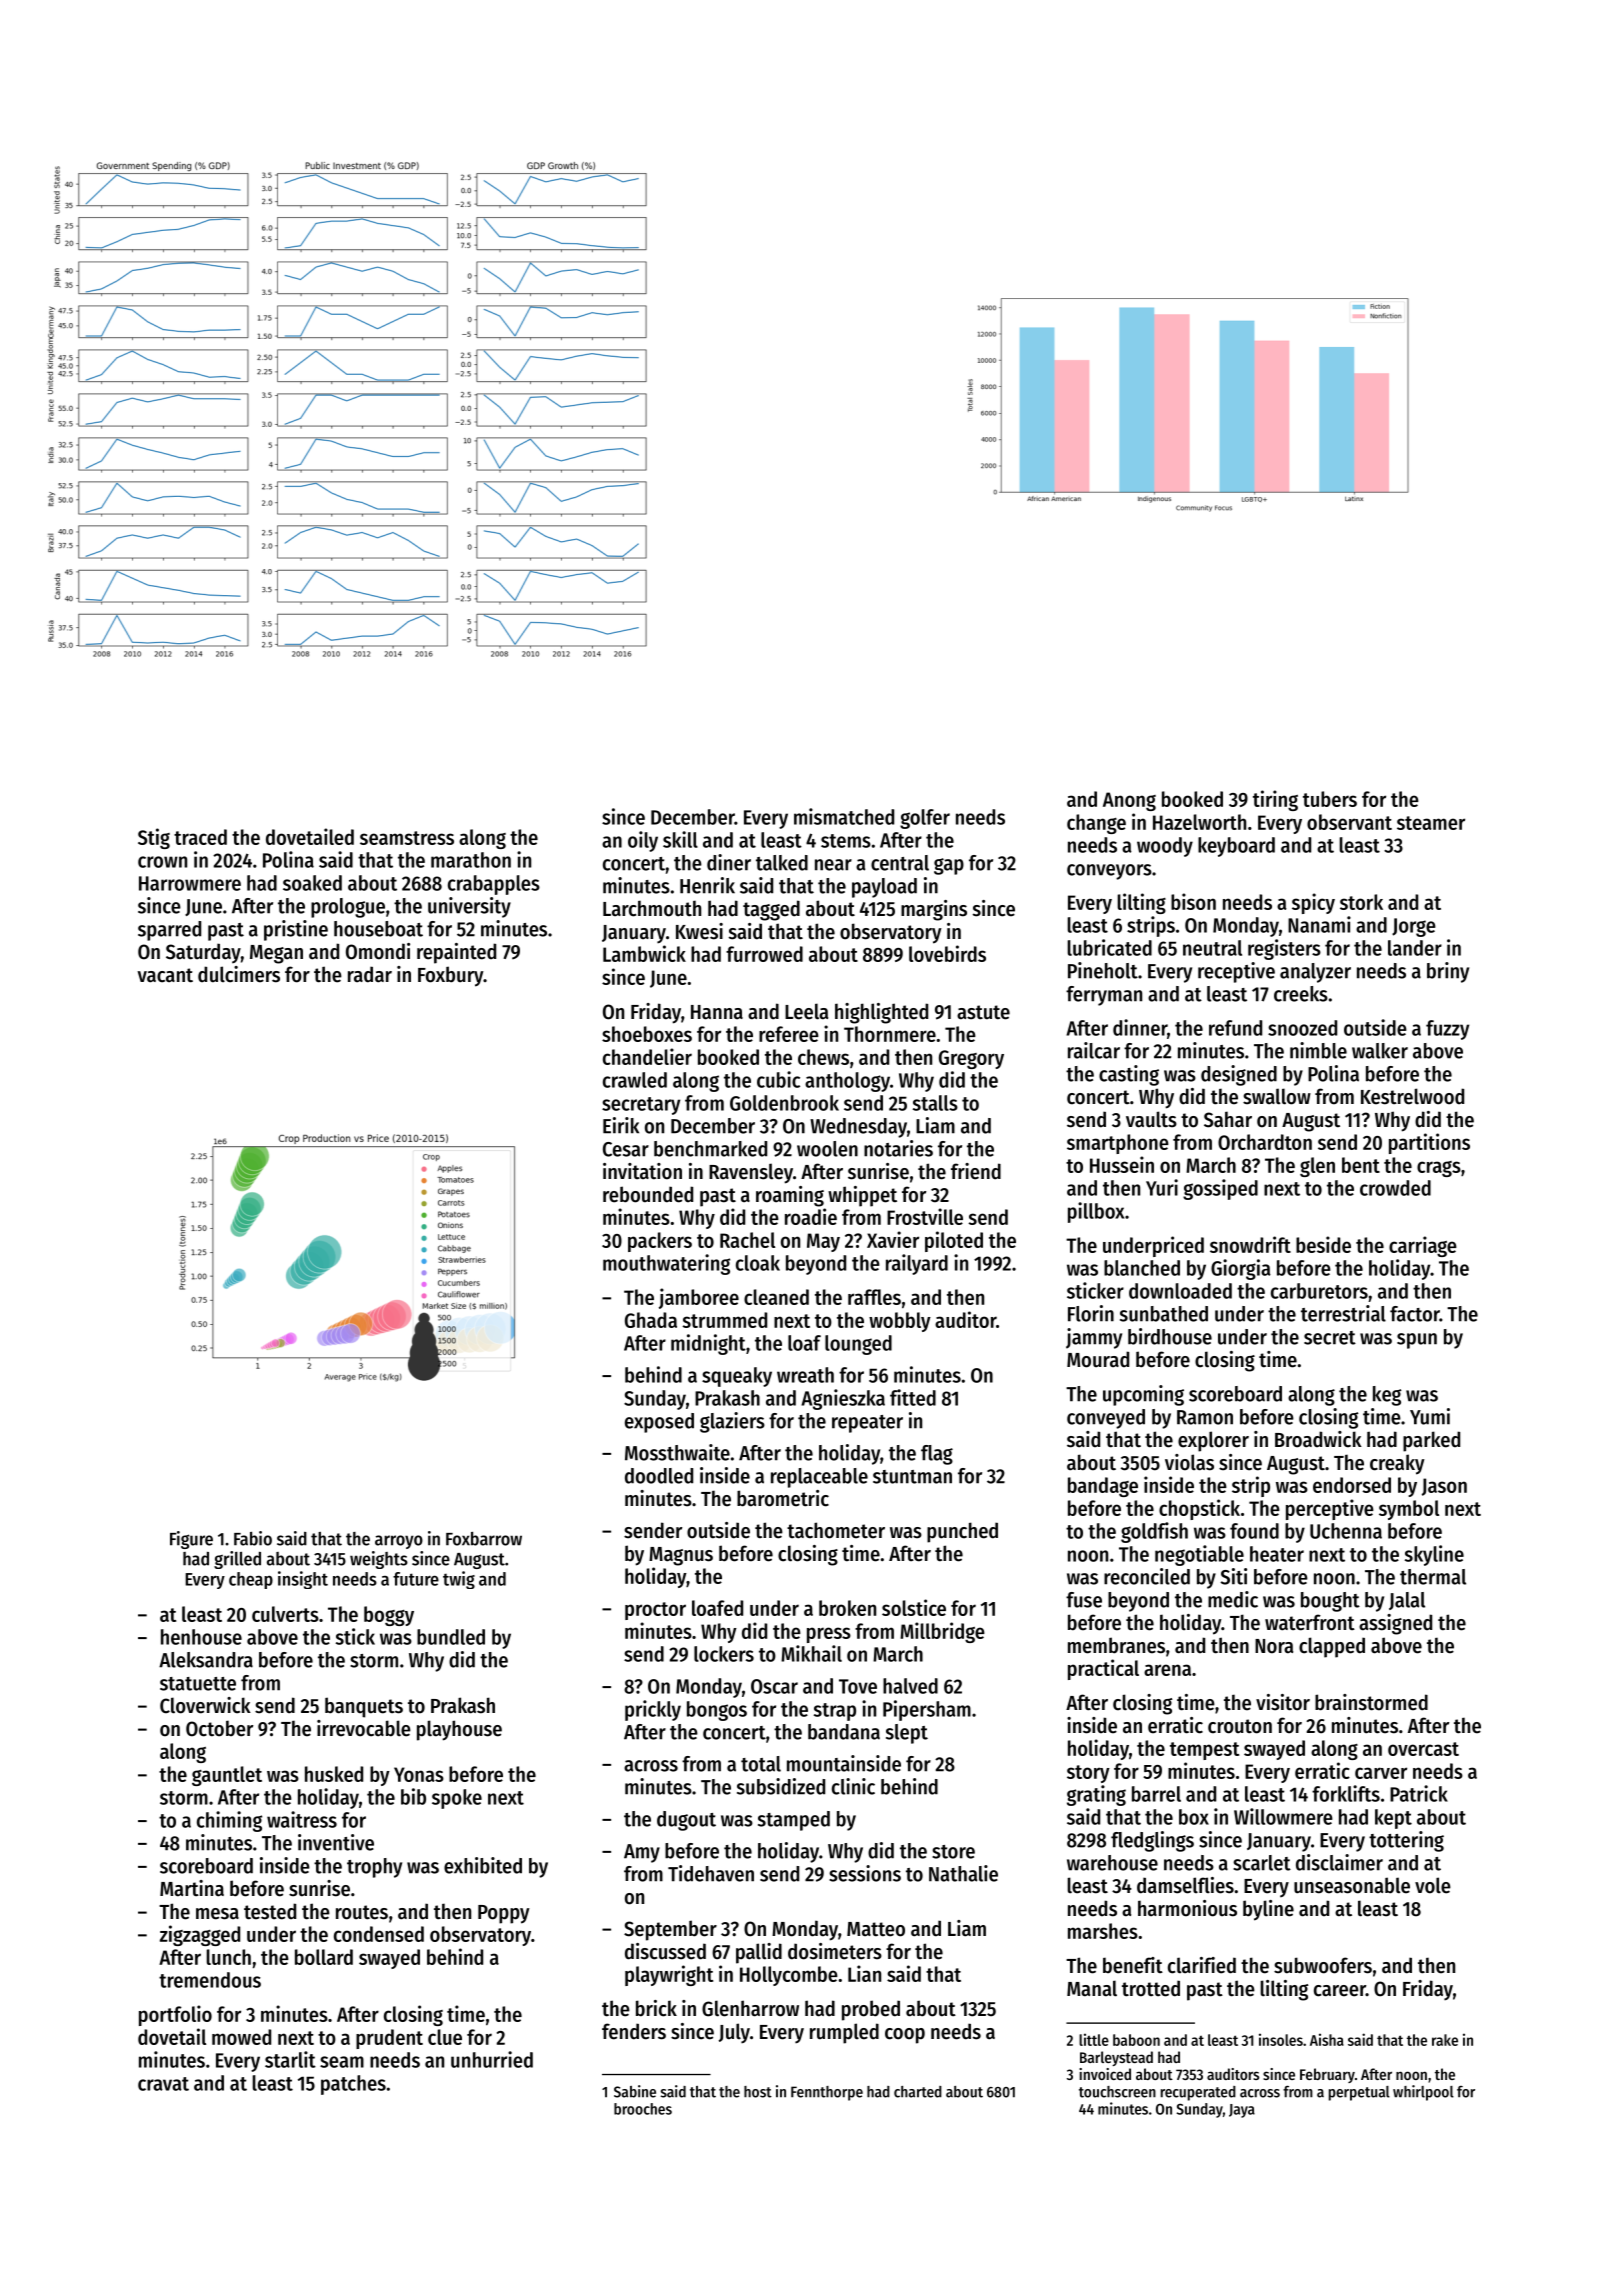 This page has width=1620, height=2292. I want to click on mowed, so click(241, 2037).
